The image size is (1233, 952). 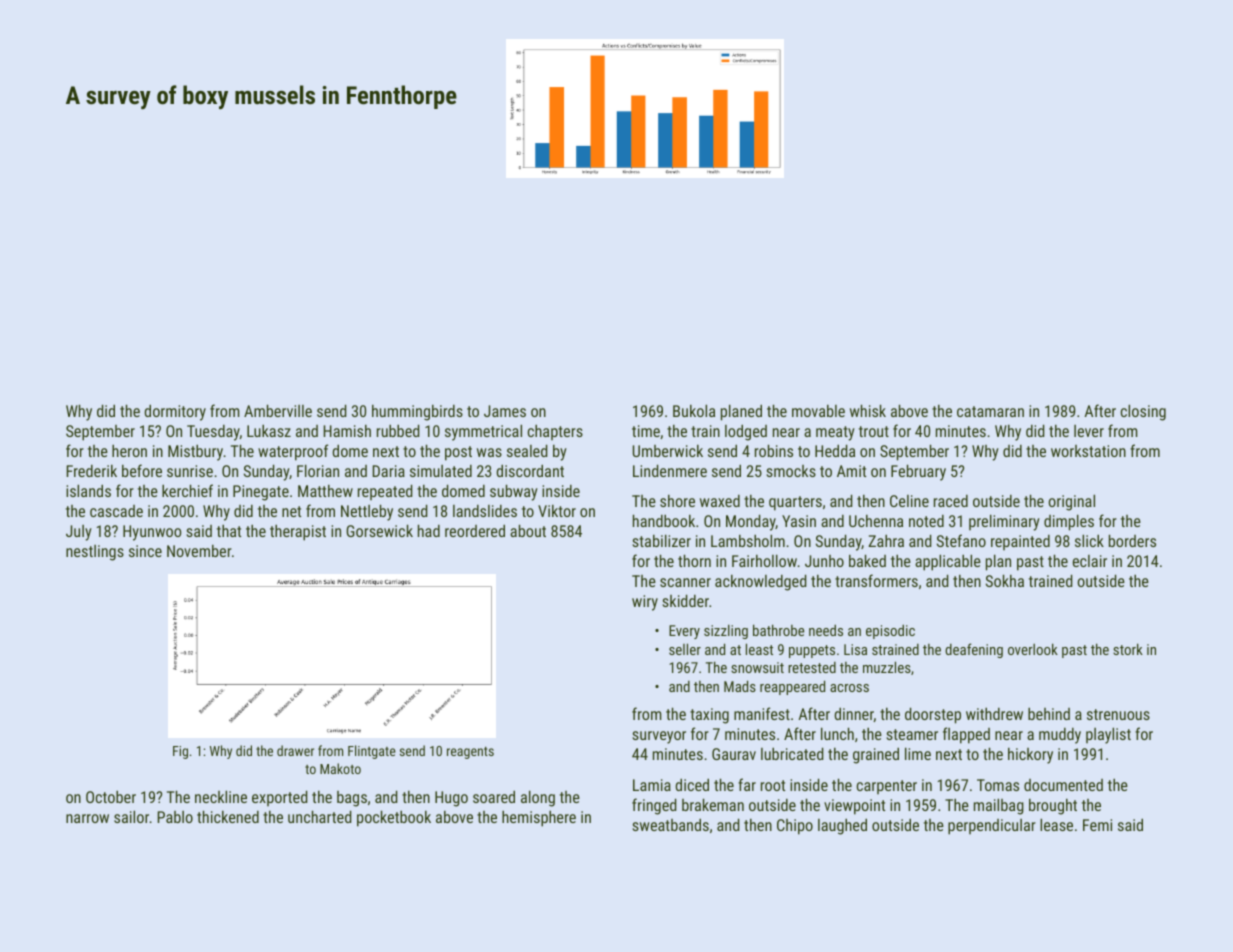 What do you see at coordinates (734, 754) in the screenshot?
I see `Gaurav` at bounding box center [734, 754].
